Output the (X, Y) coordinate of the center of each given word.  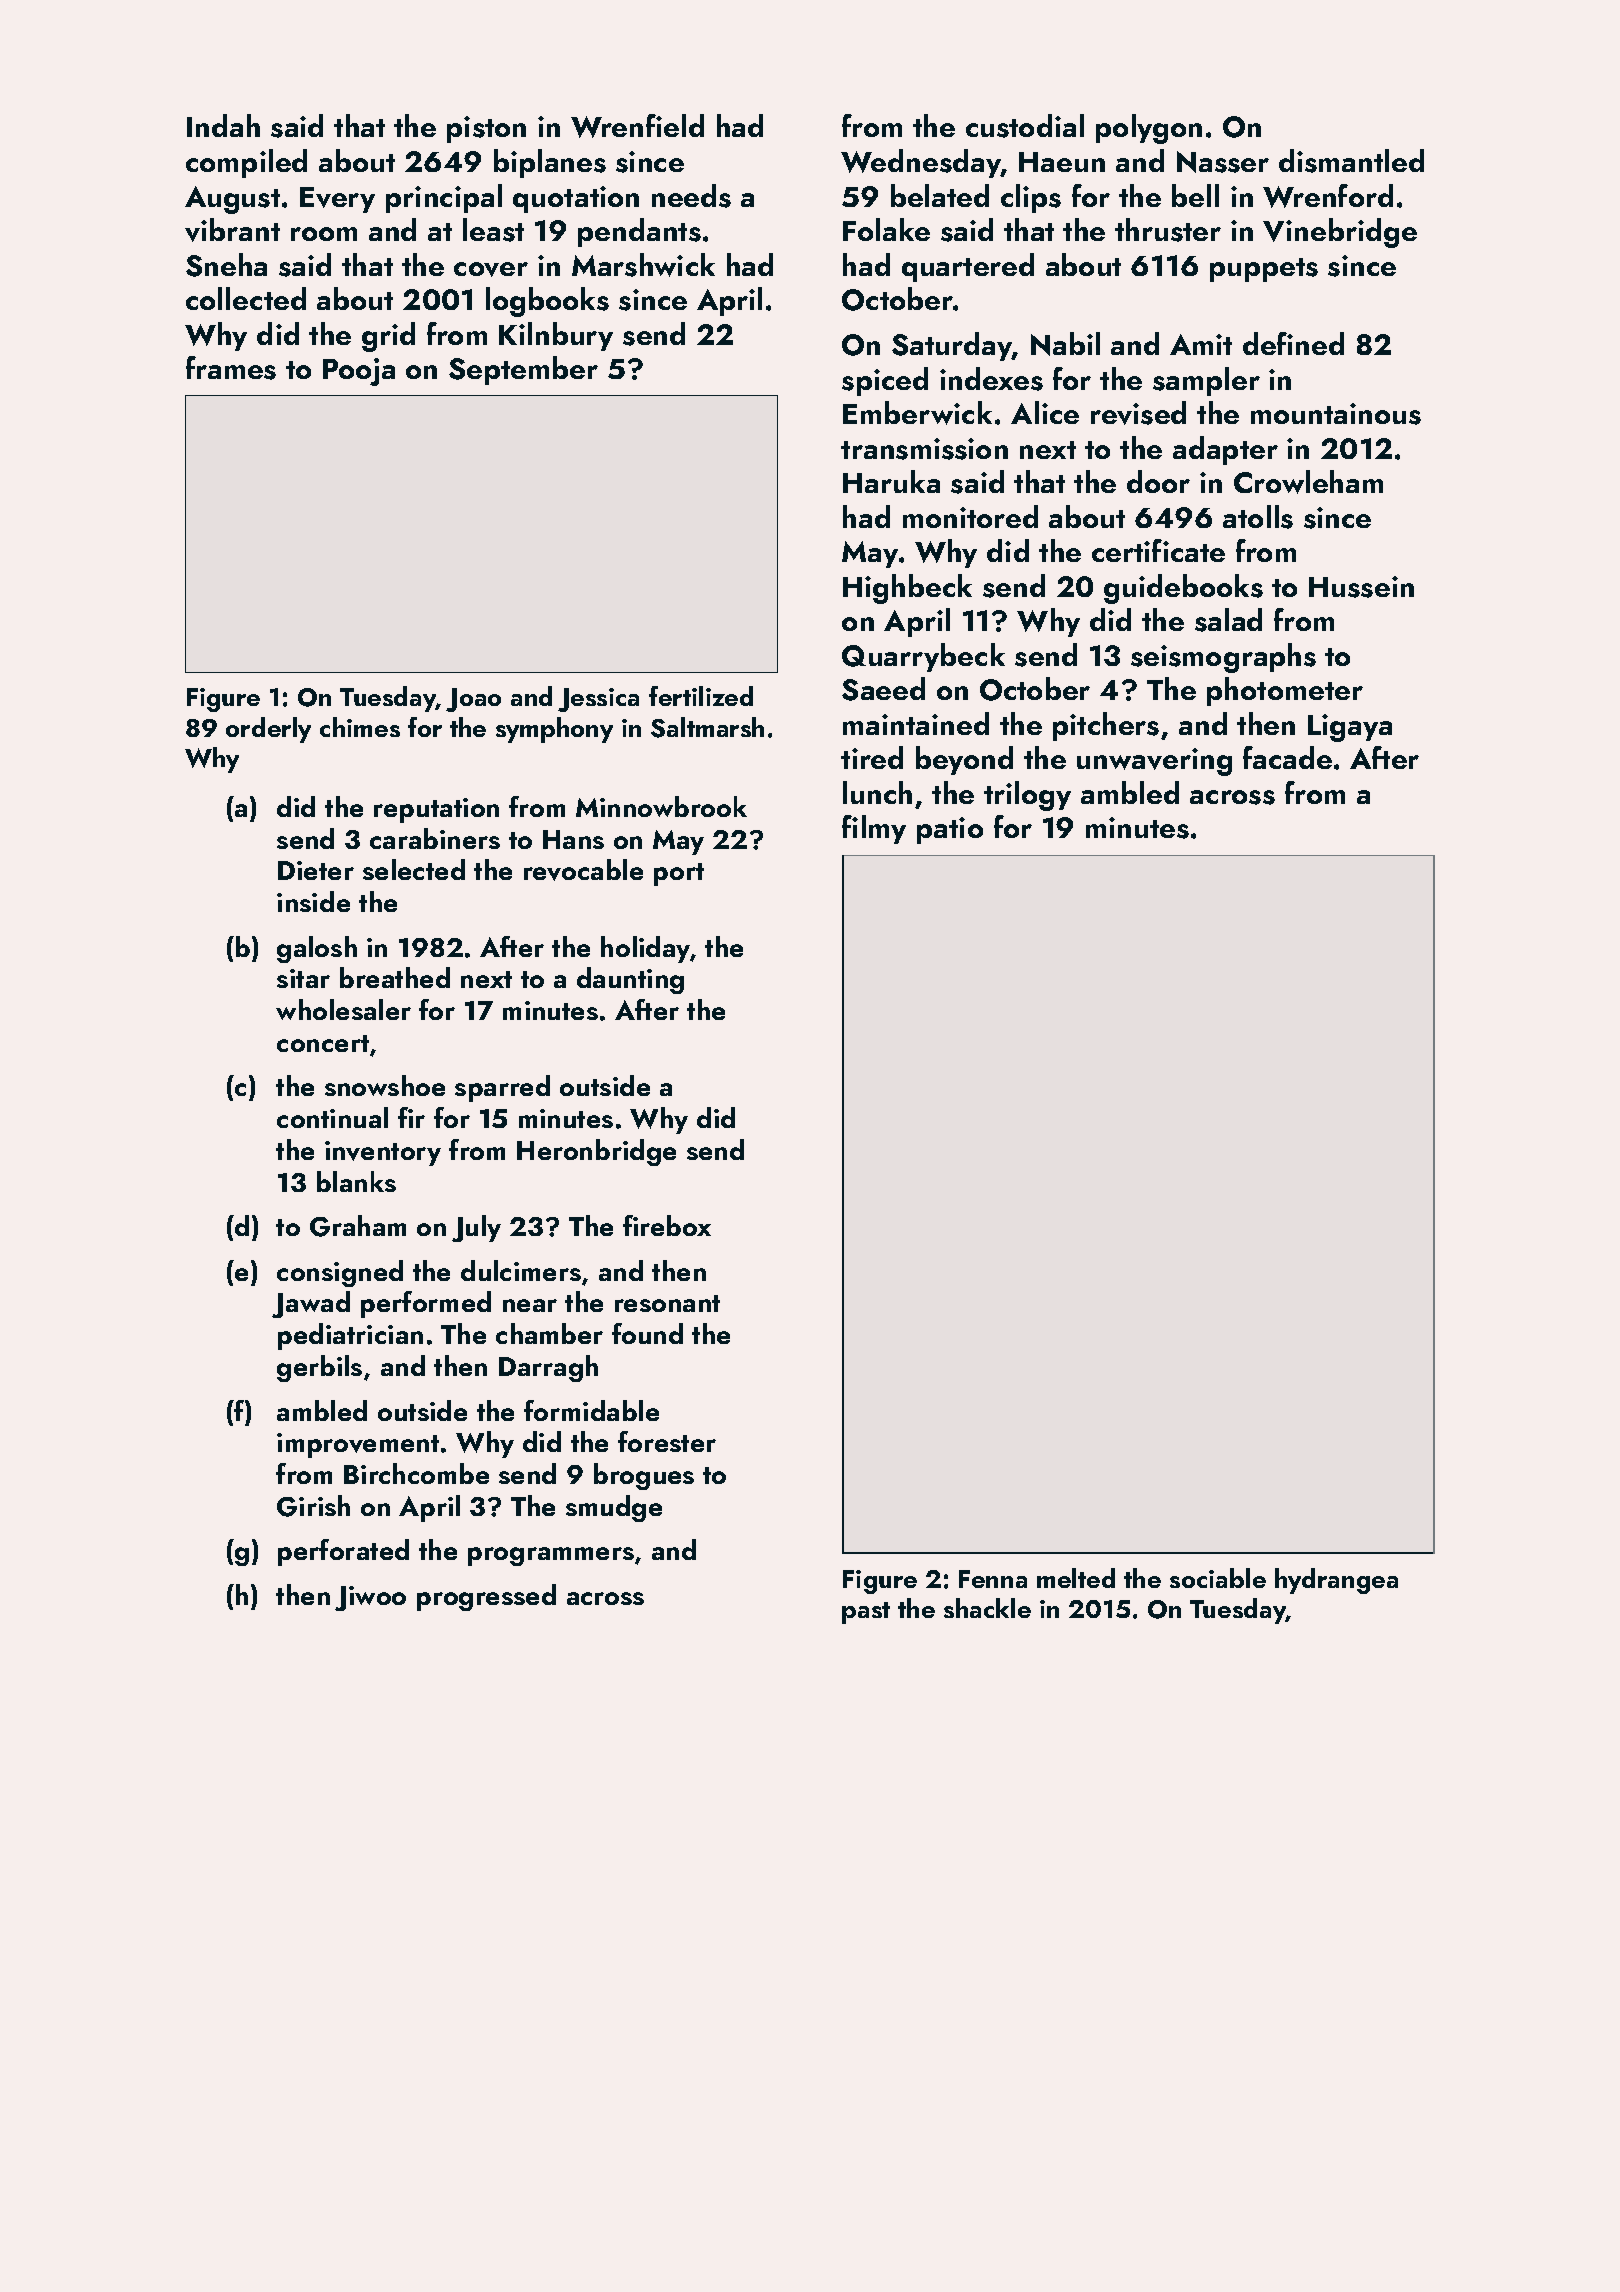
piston (486, 129)
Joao (473, 700)
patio (950, 830)
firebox (667, 1225)
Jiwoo (370, 1598)
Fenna (993, 1579)
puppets (1264, 270)
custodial (1025, 126)
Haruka (891, 481)
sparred (502, 1088)
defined (1293, 343)
